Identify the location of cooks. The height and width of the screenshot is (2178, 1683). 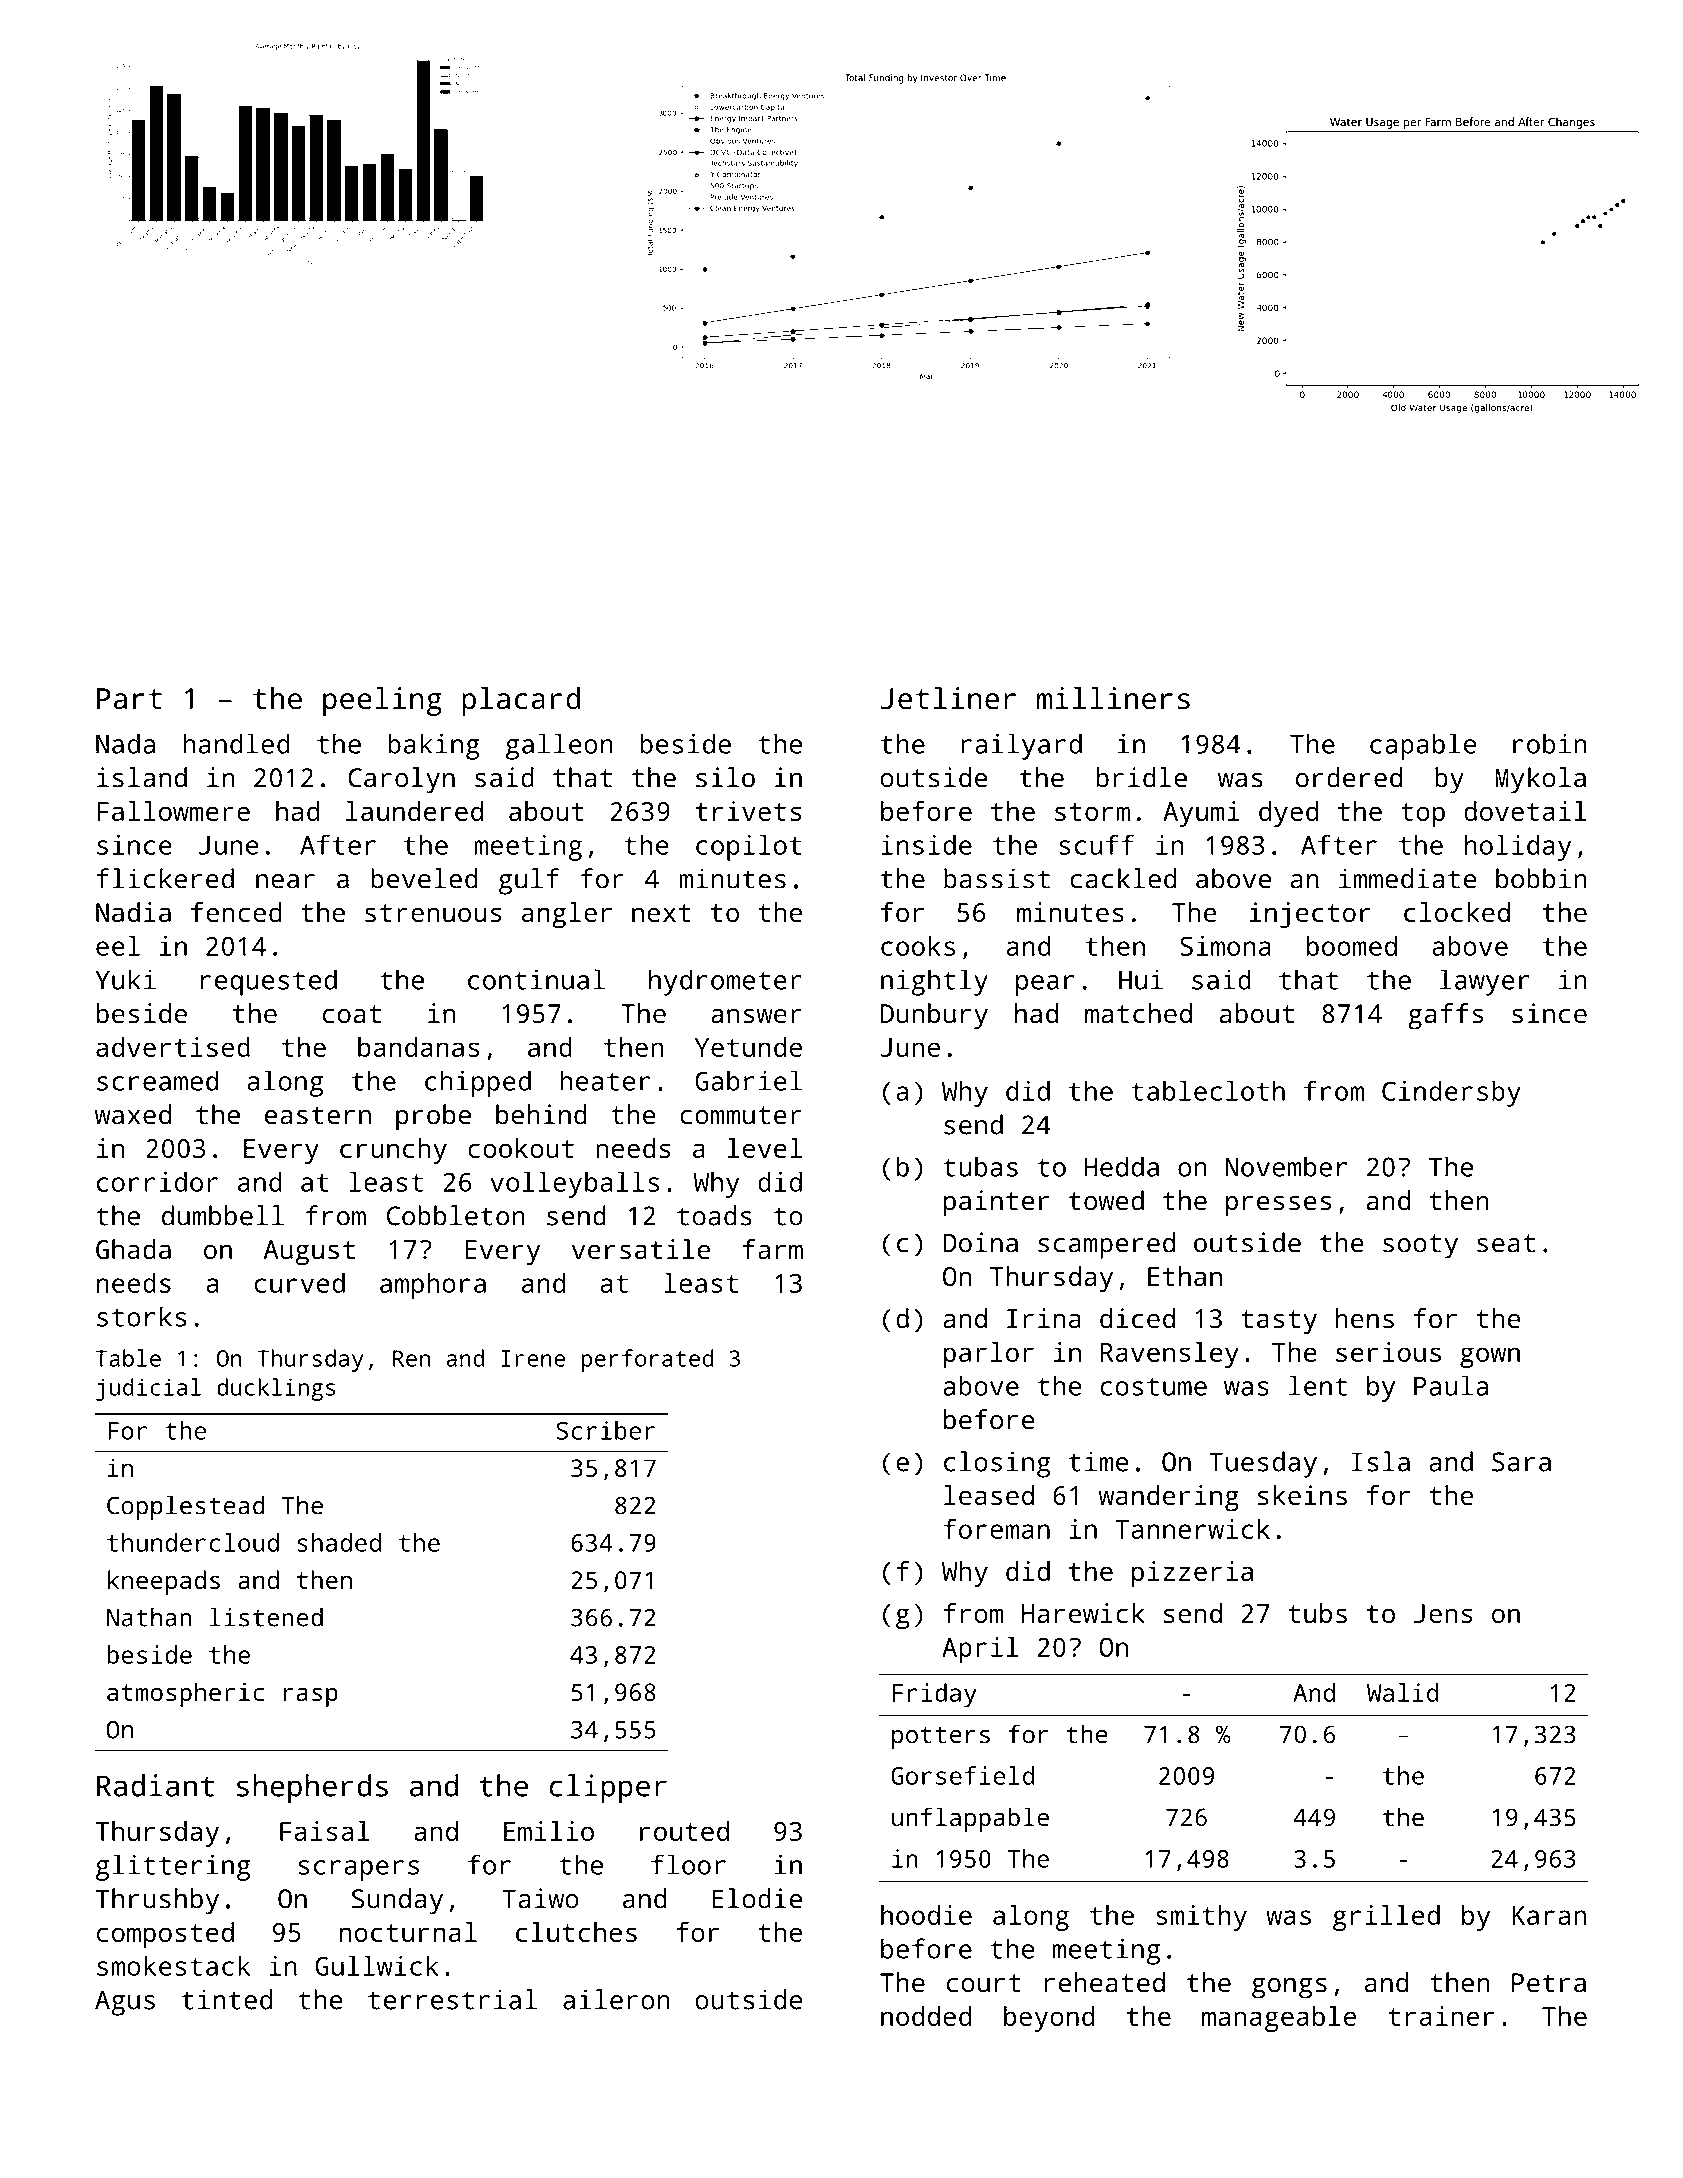
(918, 946).
